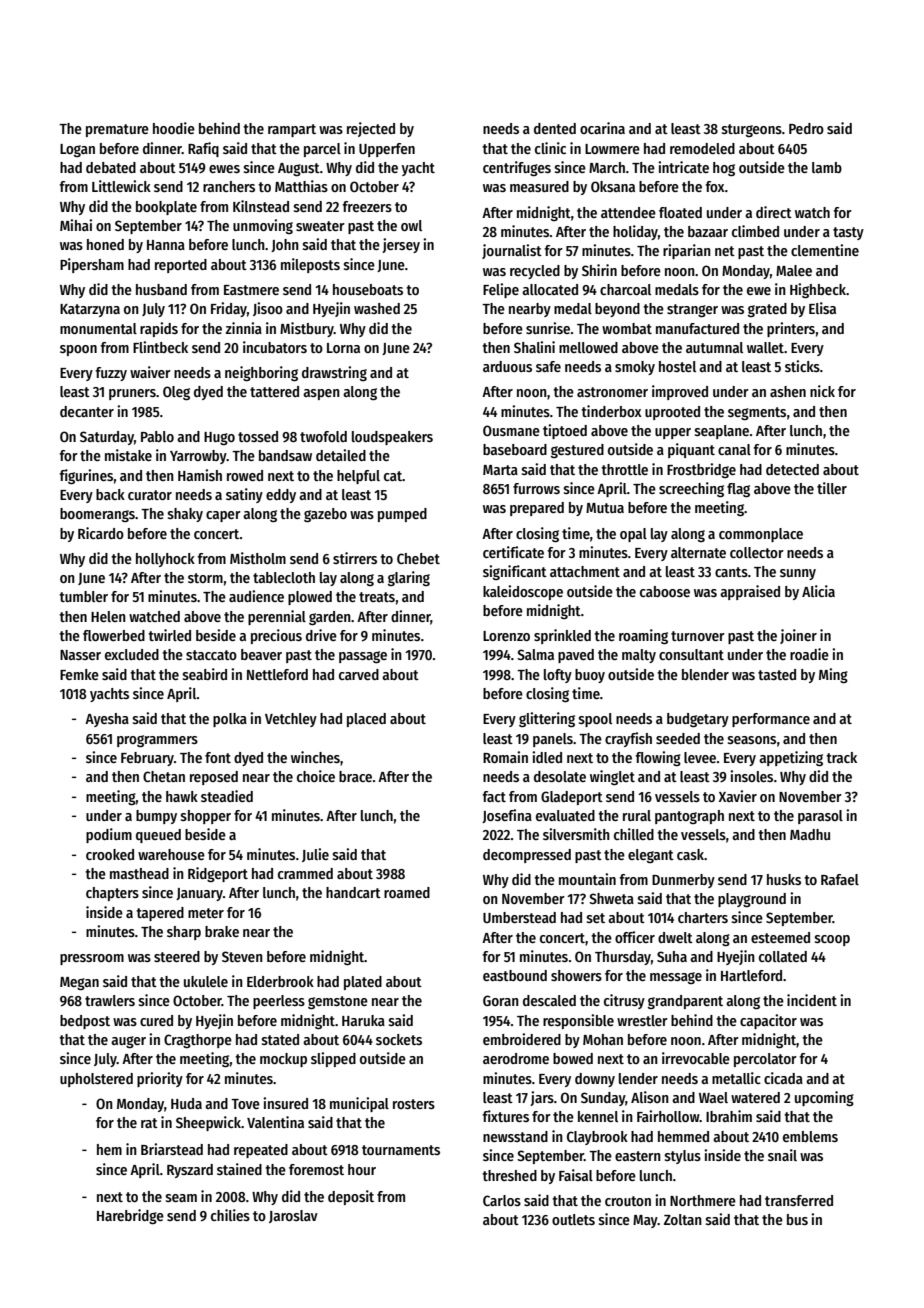  I want to click on rejected, so click(371, 129).
